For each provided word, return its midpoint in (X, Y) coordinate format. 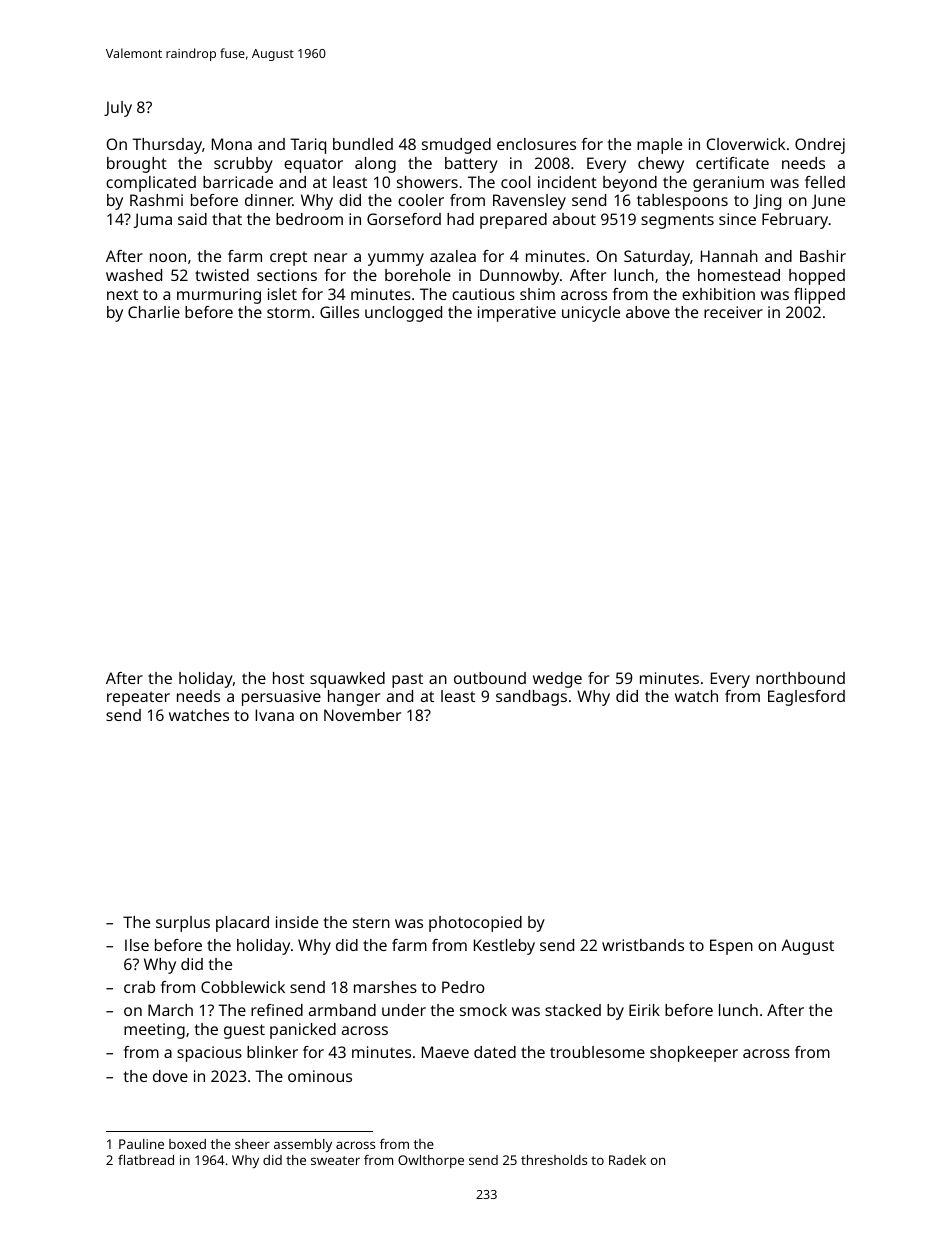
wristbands (643, 945)
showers (427, 182)
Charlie (154, 312)
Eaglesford (806, 698)
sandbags (531, 698)
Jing (767, 202)
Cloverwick (746, 144)
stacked (573, 1010)
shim (537, 294)
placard (242, 924)
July (118, 109)
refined (277, 1010)
